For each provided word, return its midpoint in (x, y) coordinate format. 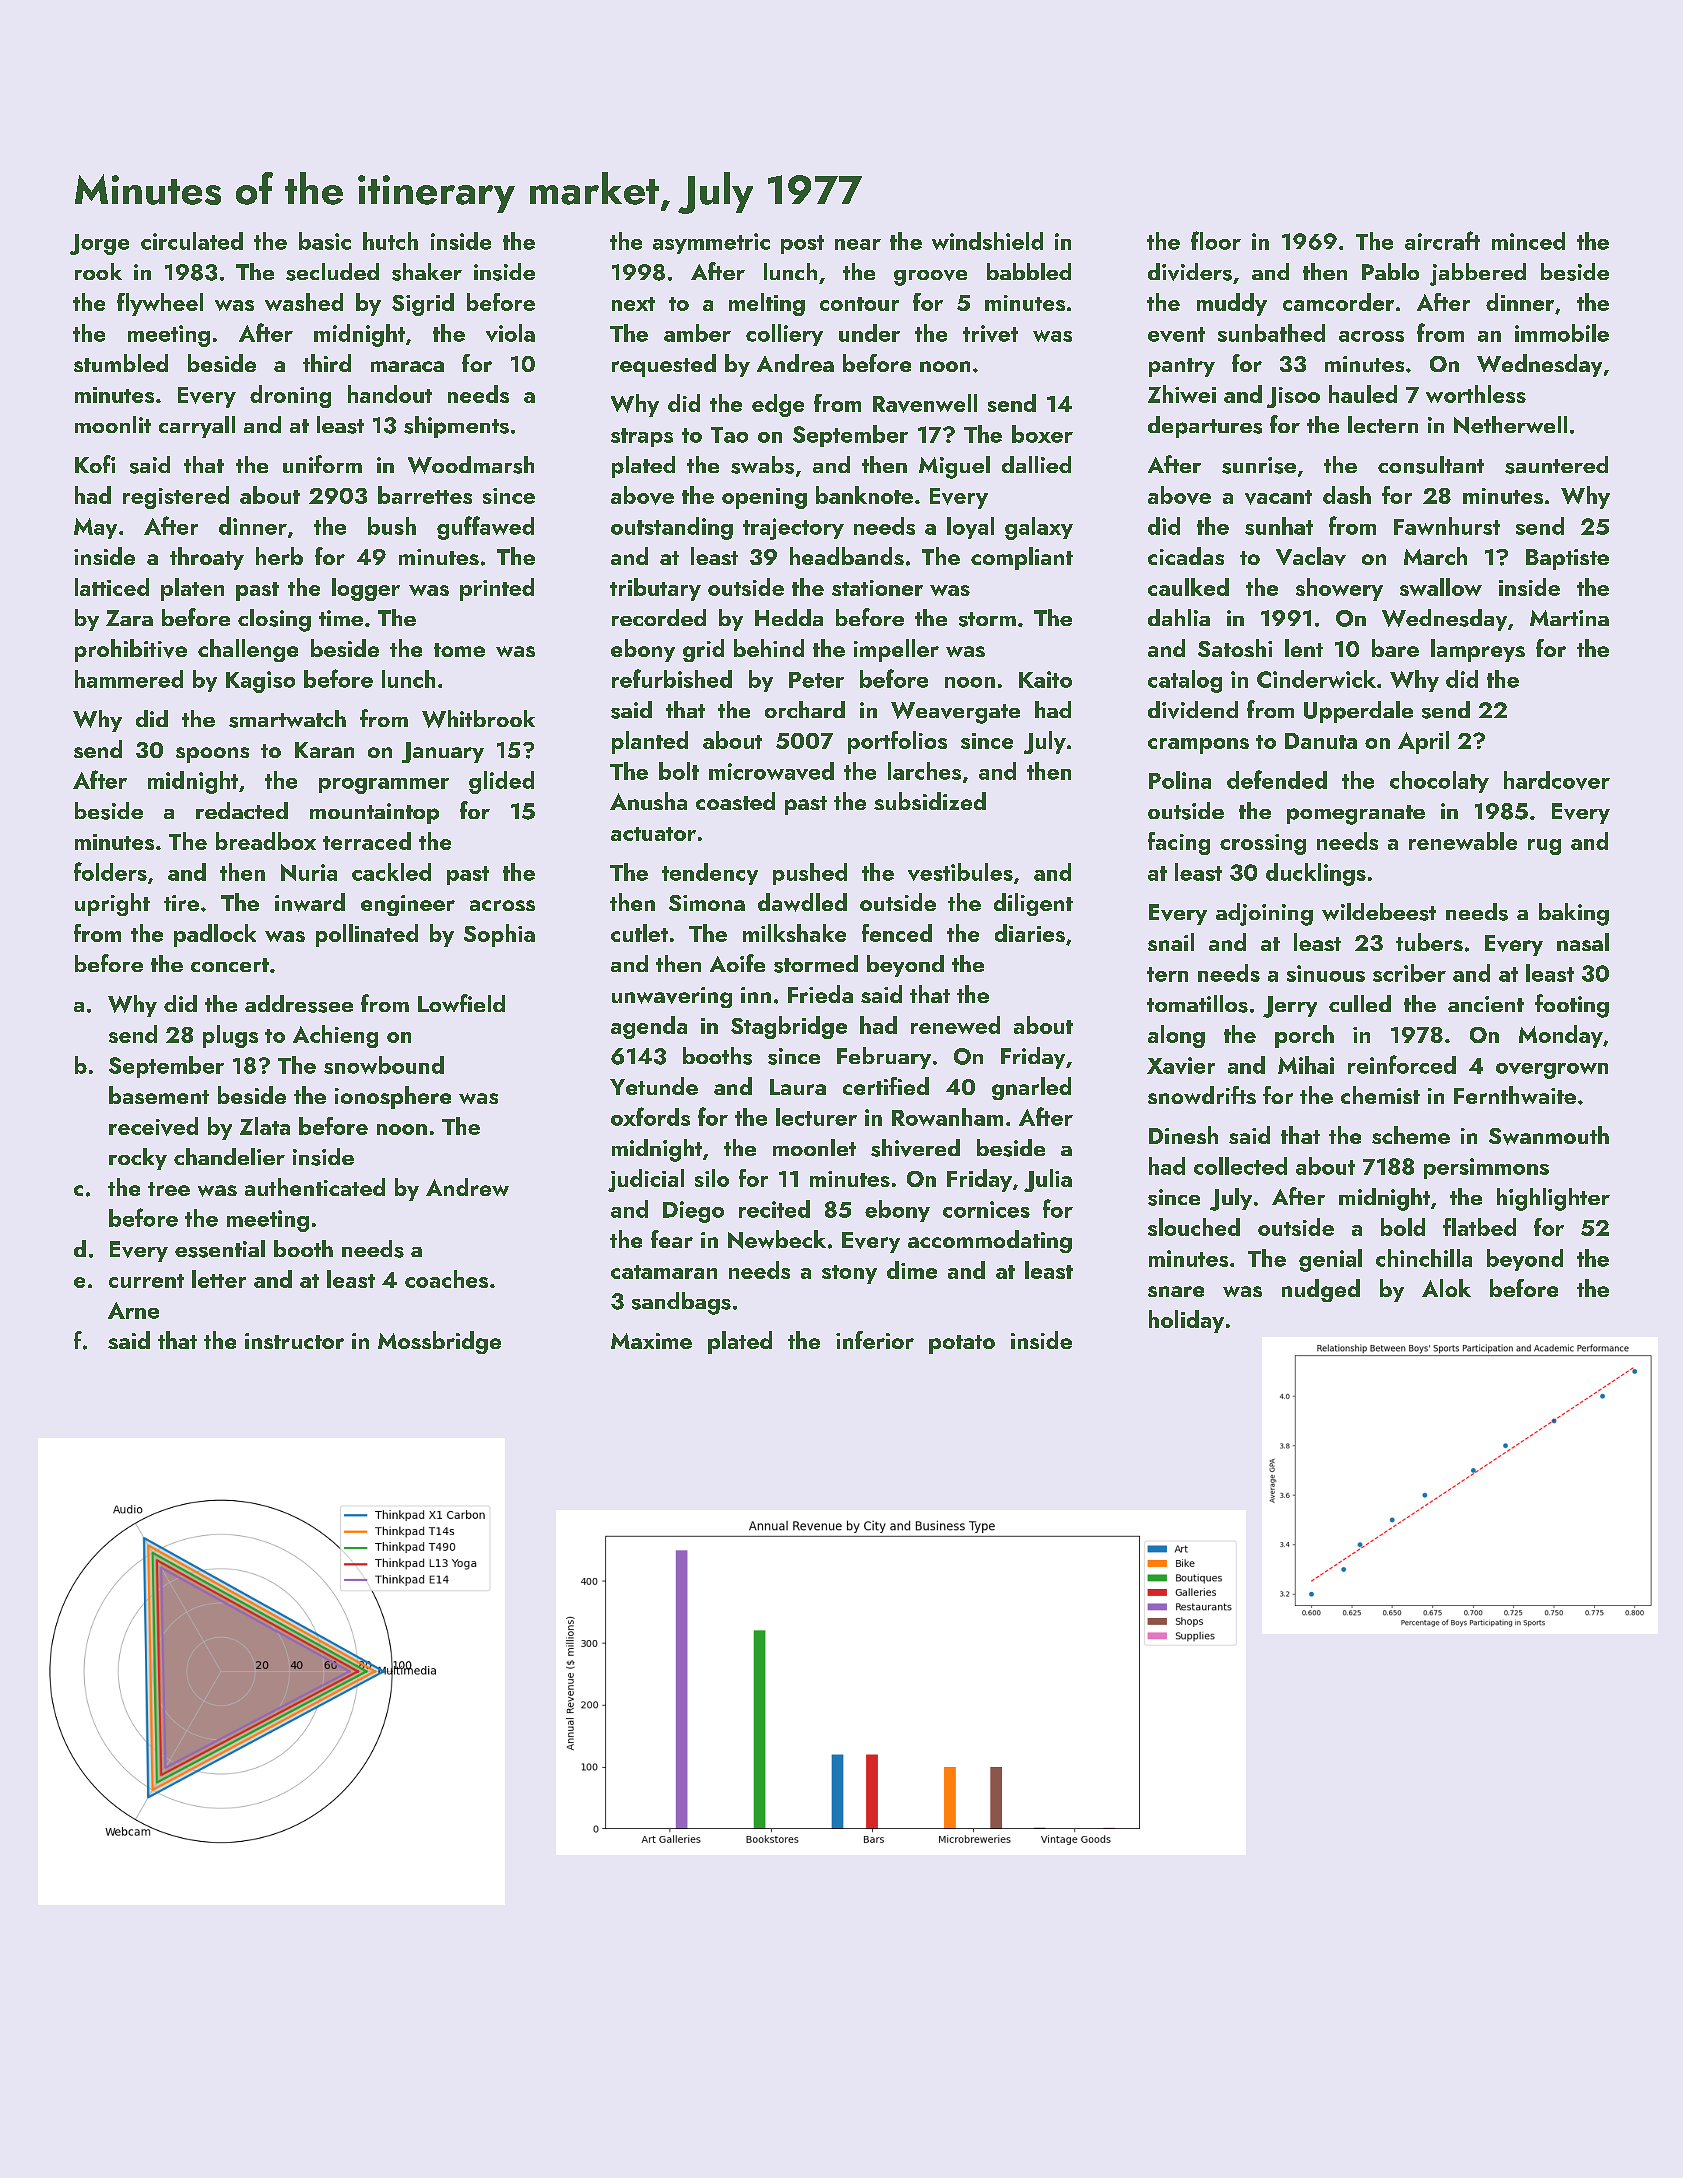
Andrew (467, 1187)
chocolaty (1439, 782)
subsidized (930, 801)
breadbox (266, 841)
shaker (427, 272)
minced (1528, 241)
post (802, 244)
